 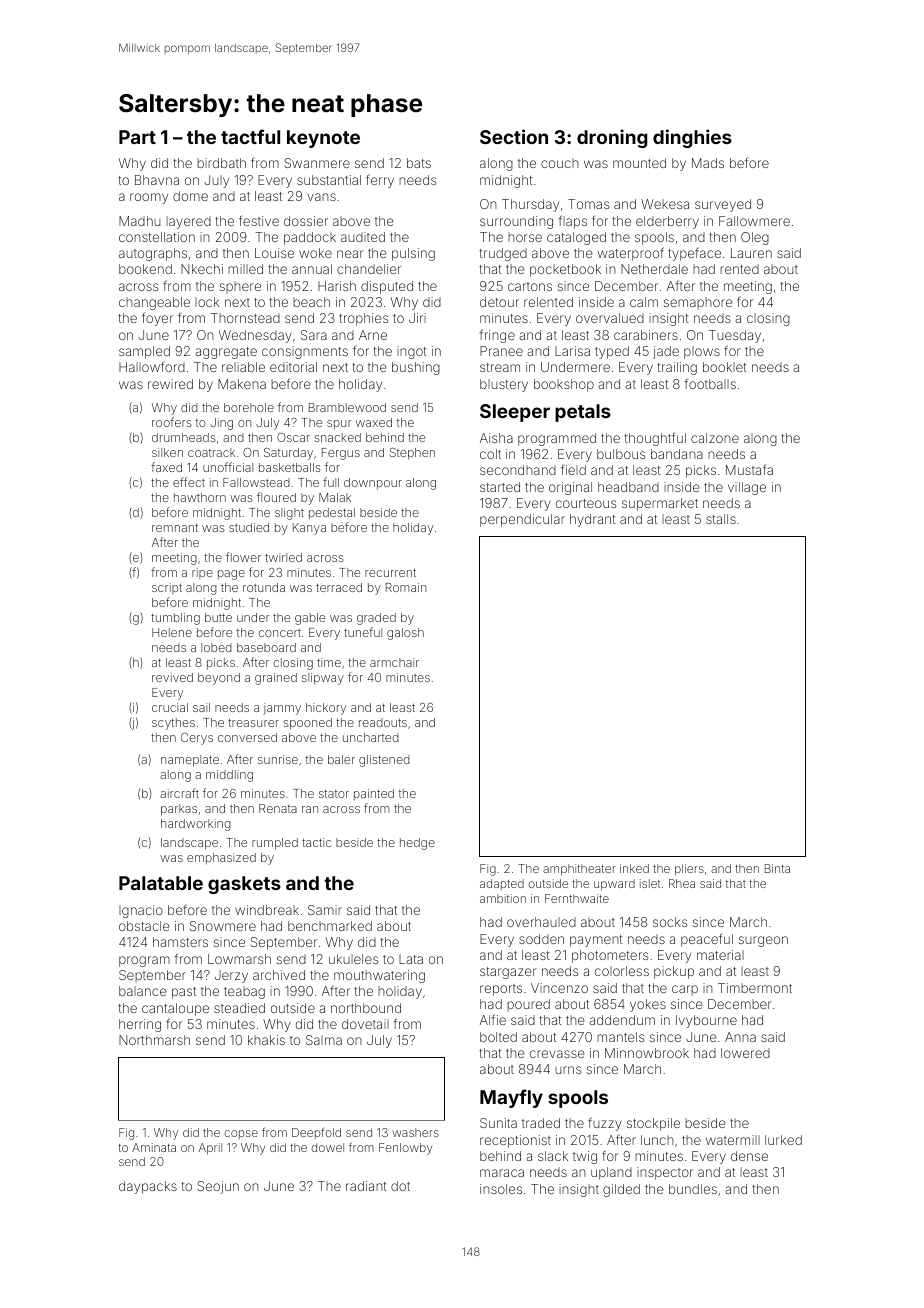 I want to click on festive, so click(x=259, y=220).
